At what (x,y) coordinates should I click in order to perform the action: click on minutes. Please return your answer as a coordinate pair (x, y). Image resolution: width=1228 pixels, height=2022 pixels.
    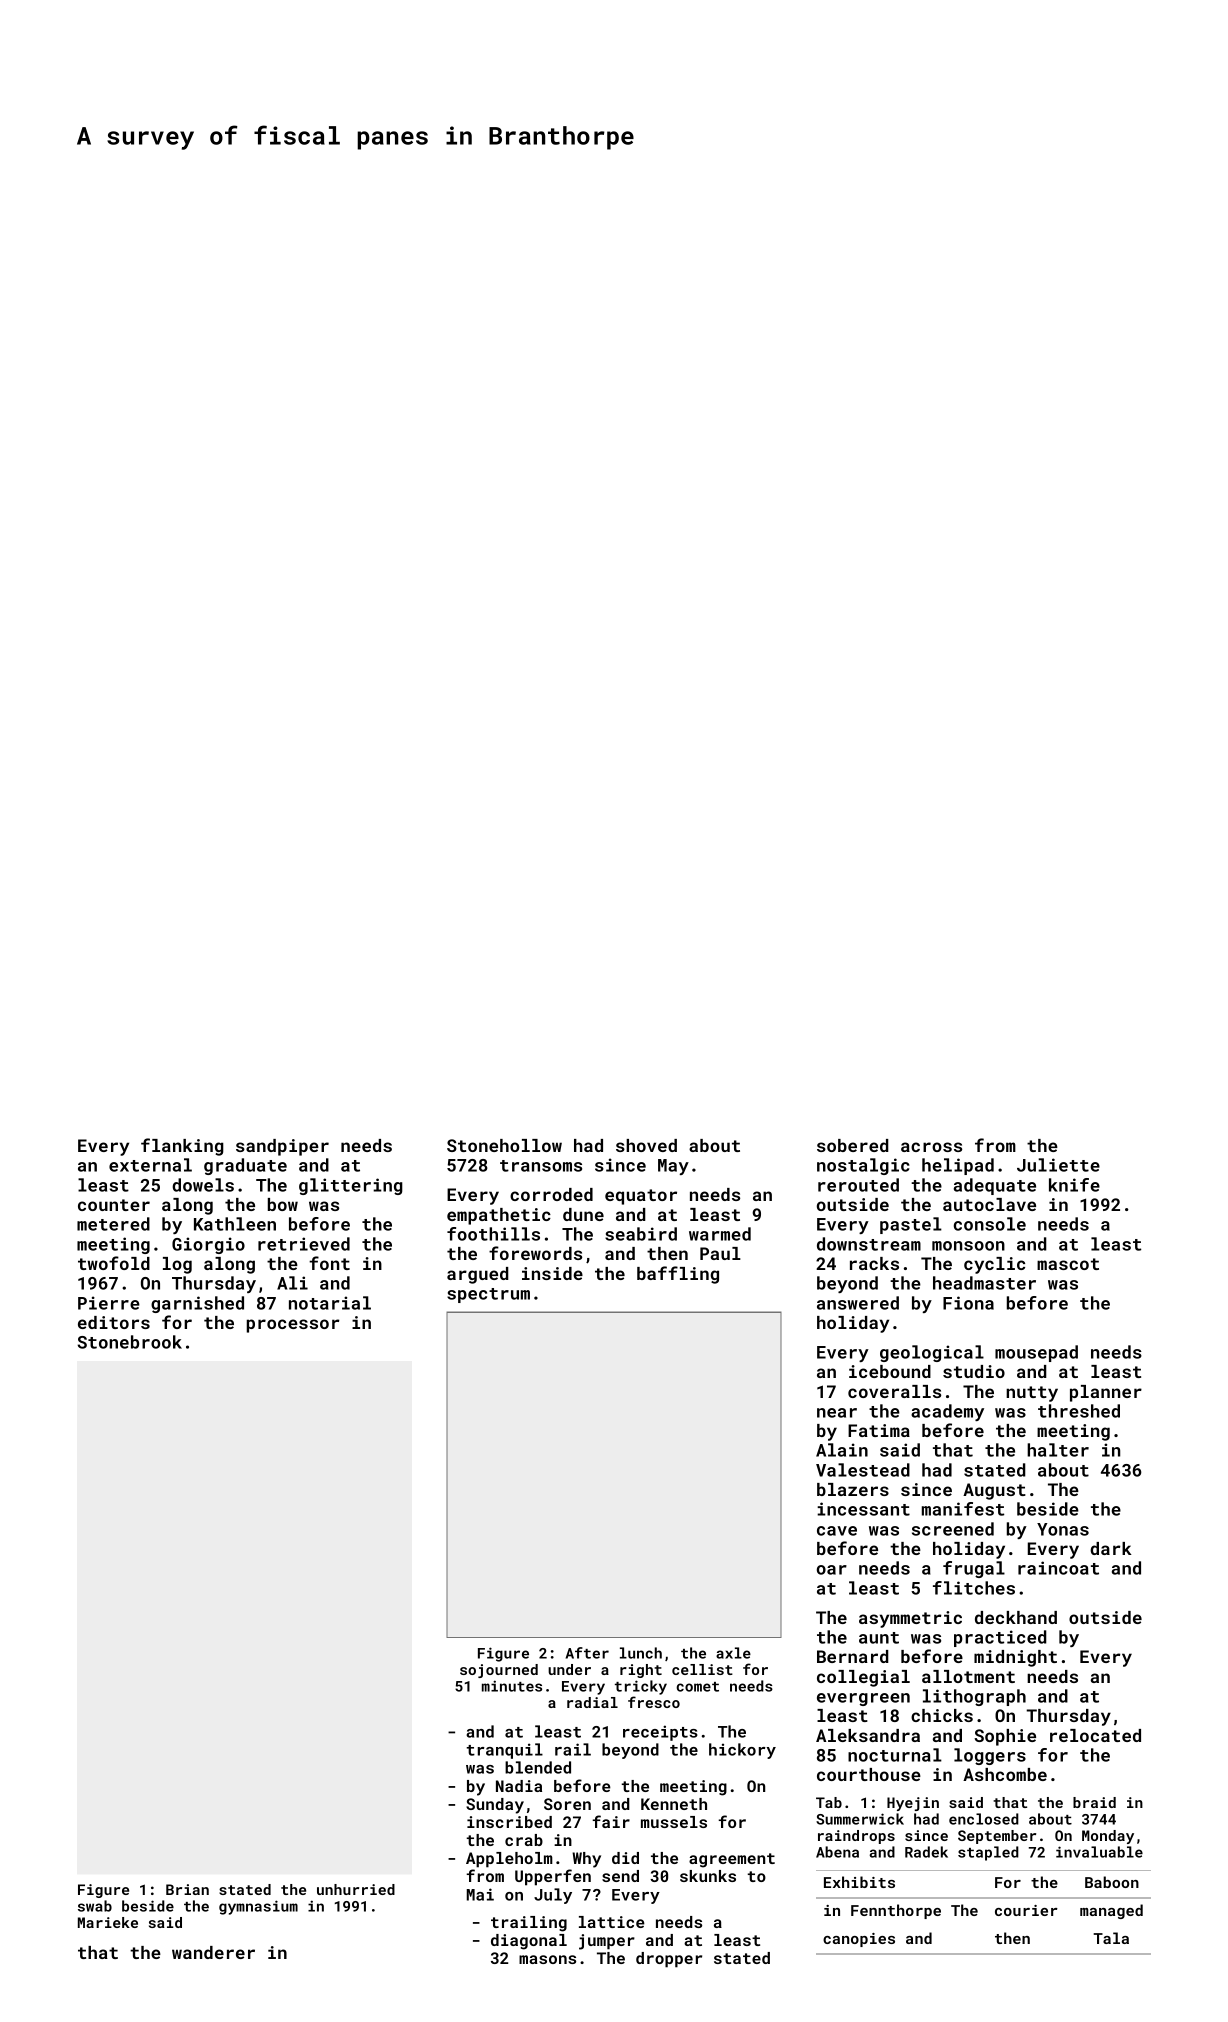
    Looking at the image, I should click on (512, 1686).
